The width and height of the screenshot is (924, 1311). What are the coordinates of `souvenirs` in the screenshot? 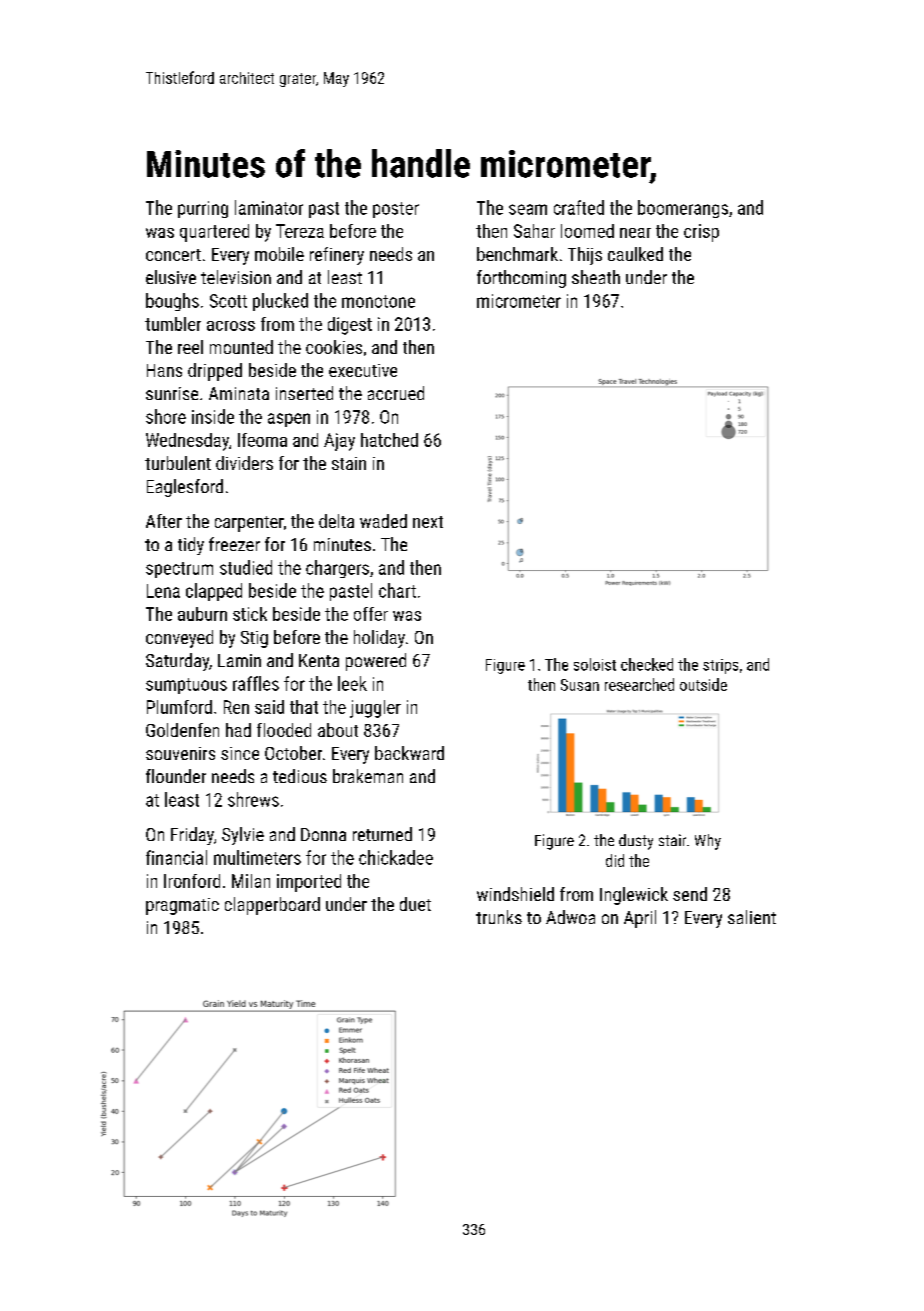 It's located at (180, 753).
